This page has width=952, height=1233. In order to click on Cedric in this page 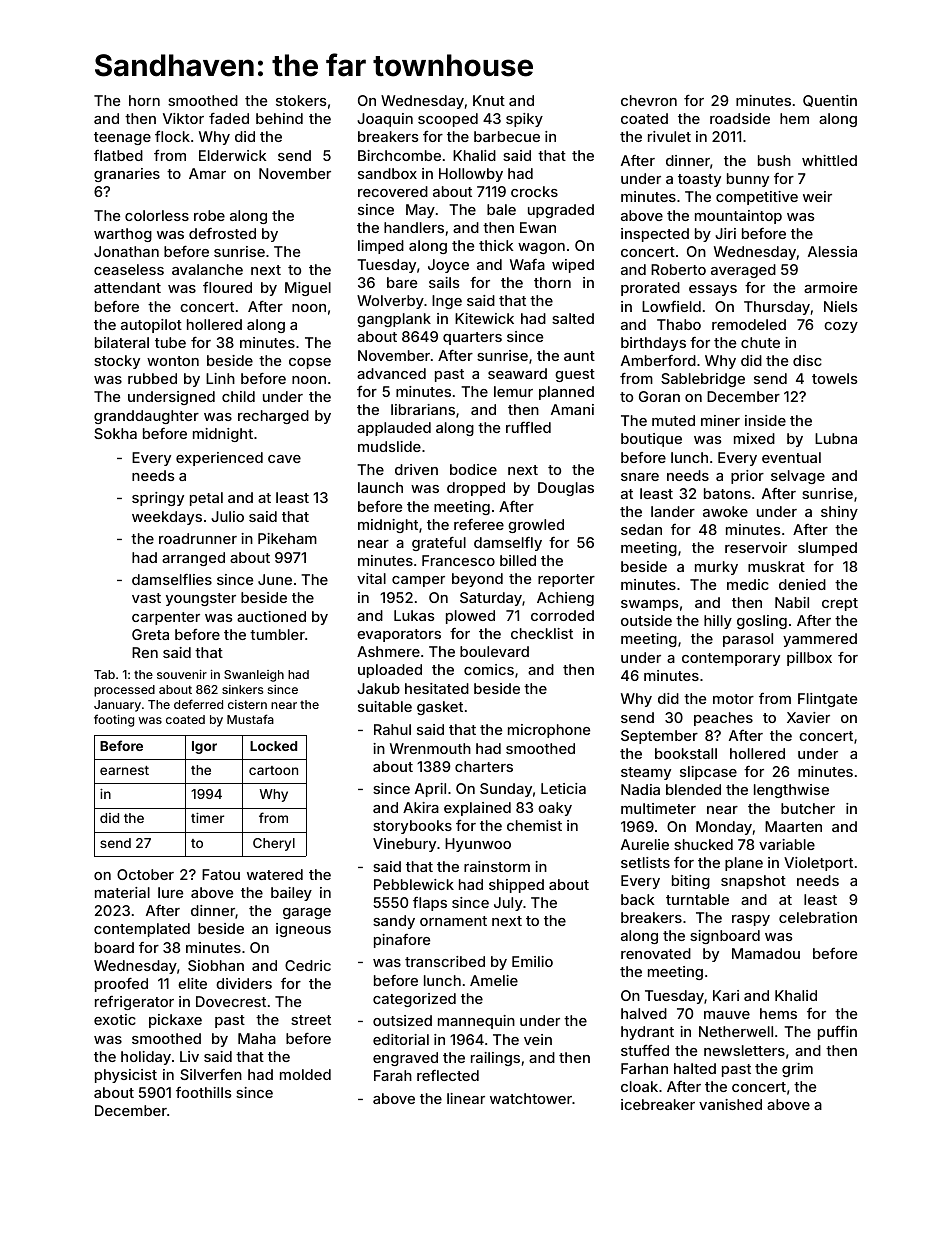, I will do `click(308, 965)`.
